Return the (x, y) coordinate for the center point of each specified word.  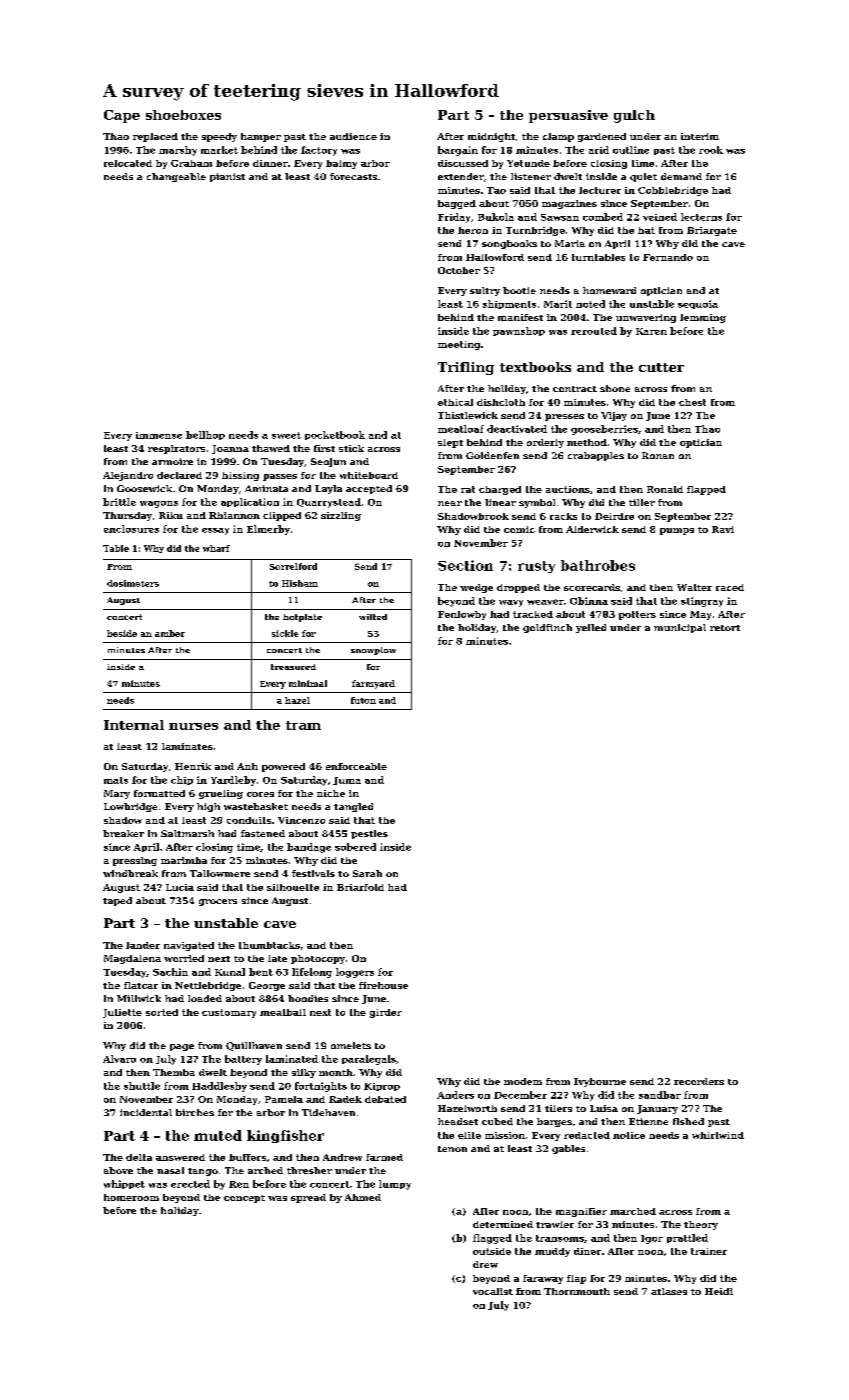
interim (700, 136)
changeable (176, 177)
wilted (373, 617)
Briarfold (360, 887)
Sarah (367, 873)
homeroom (131, 1197)
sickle (285, 633)
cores (260, 794)
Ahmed (363, 1197)
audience (353, 136)
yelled (591, 628)
